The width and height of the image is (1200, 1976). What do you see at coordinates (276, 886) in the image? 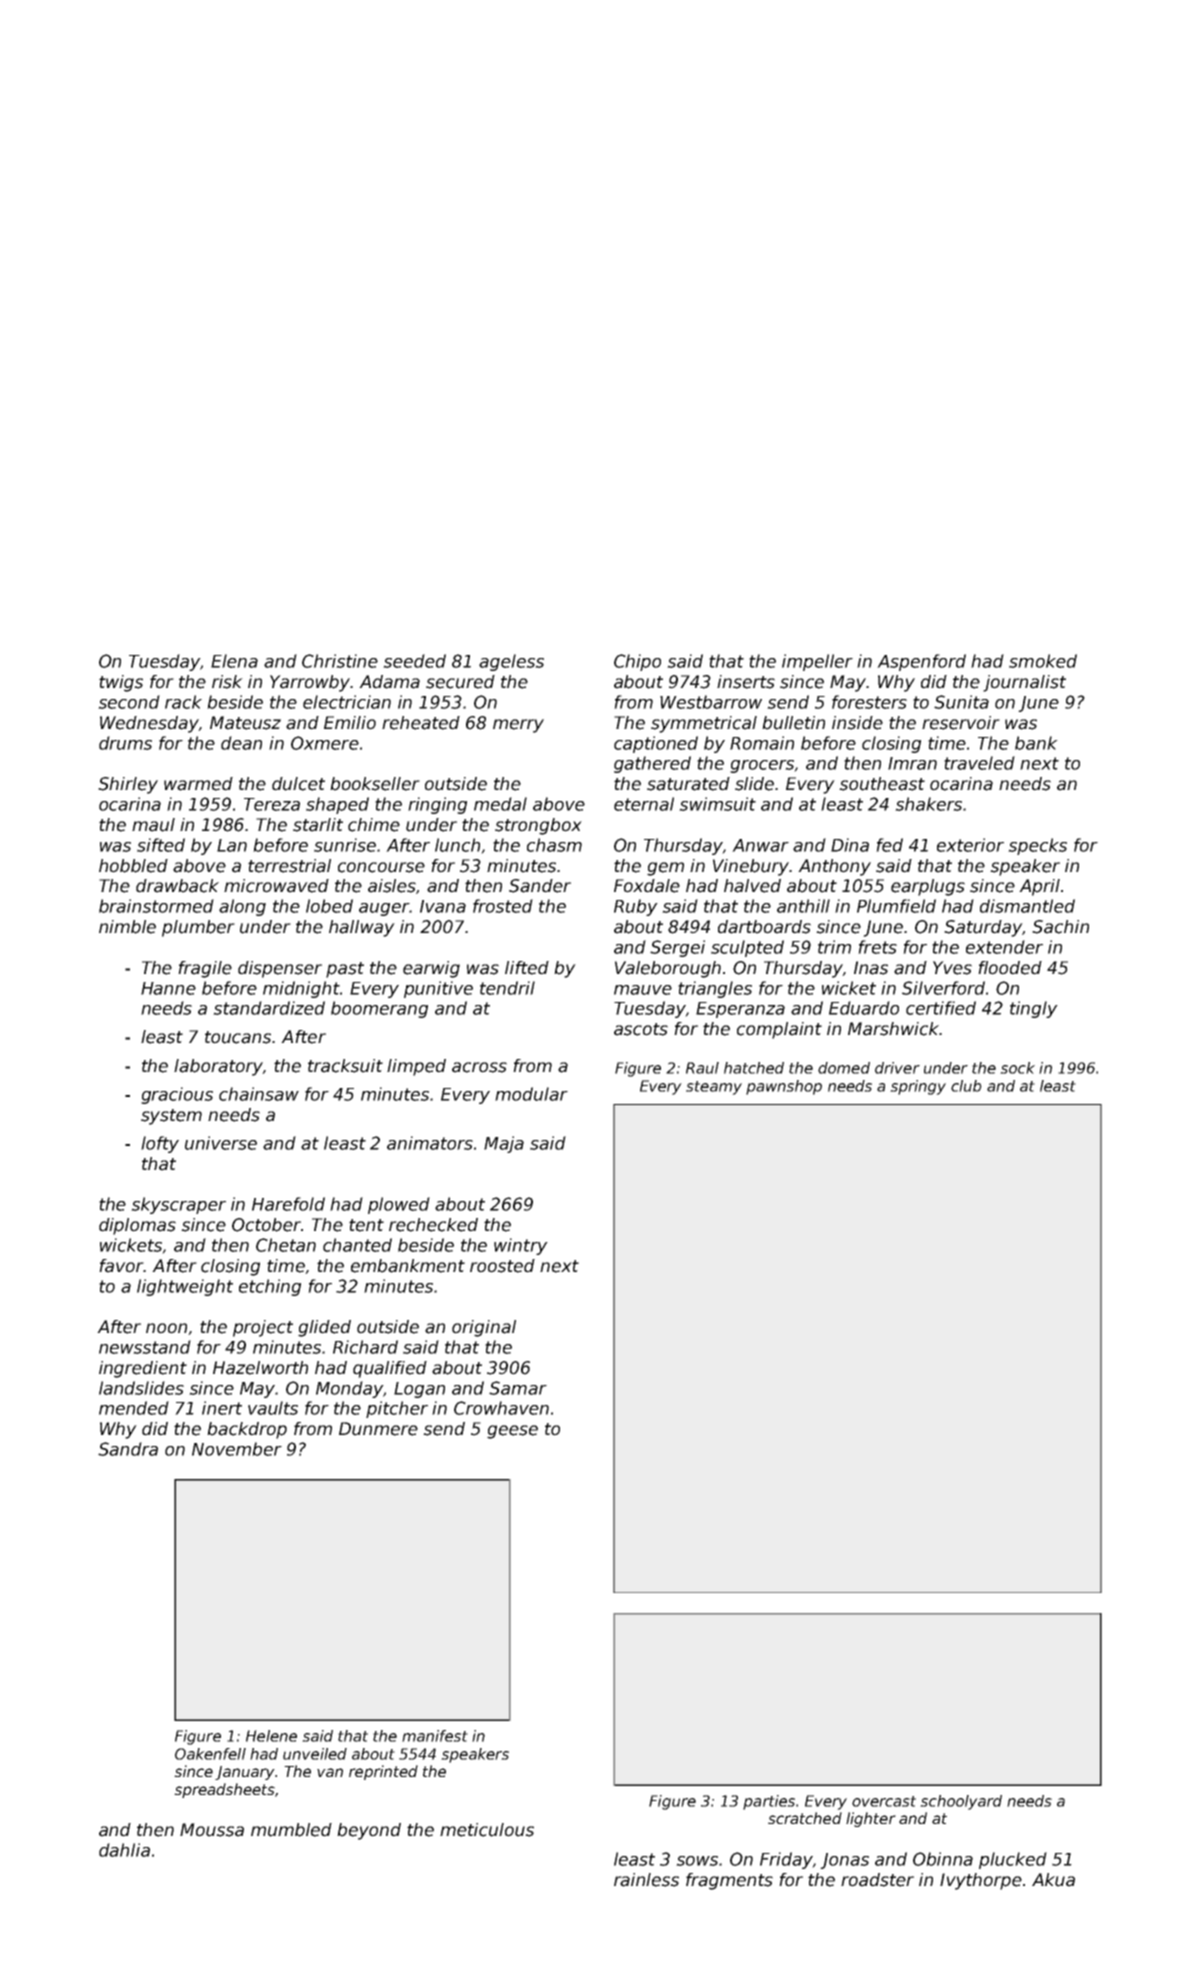
I see `microwaved` at bounding box center [276, 886].
